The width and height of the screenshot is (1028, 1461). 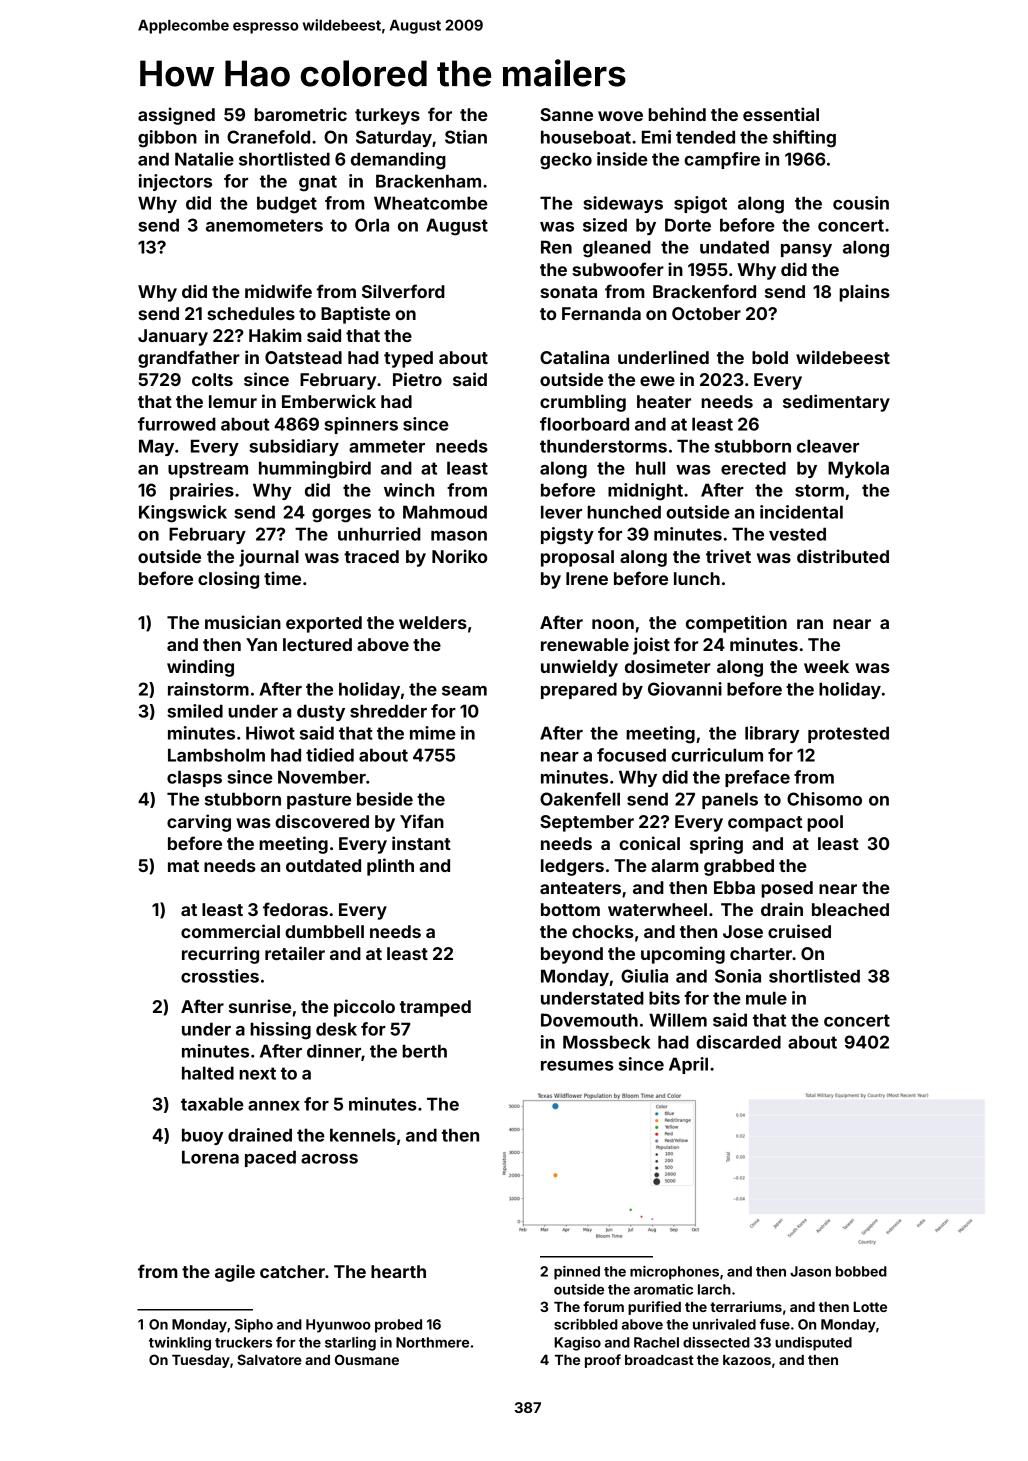 What do you see at coordinates (235, 1273) in the screenshot?
I see `agile` at bounding box center [235, 1273].
